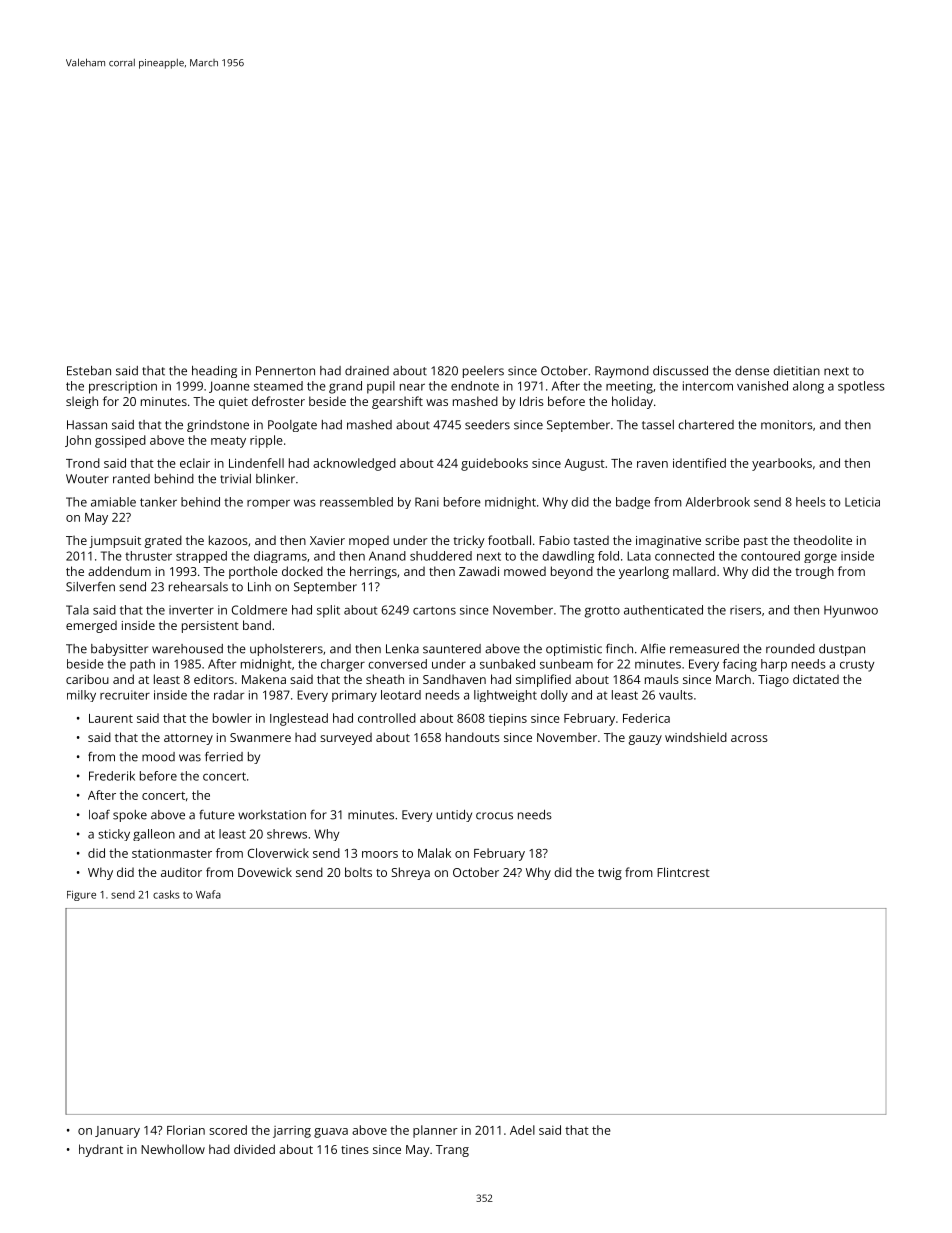 This page has height=1233, width=952. I want to click on crocus, so click(494, 816).
